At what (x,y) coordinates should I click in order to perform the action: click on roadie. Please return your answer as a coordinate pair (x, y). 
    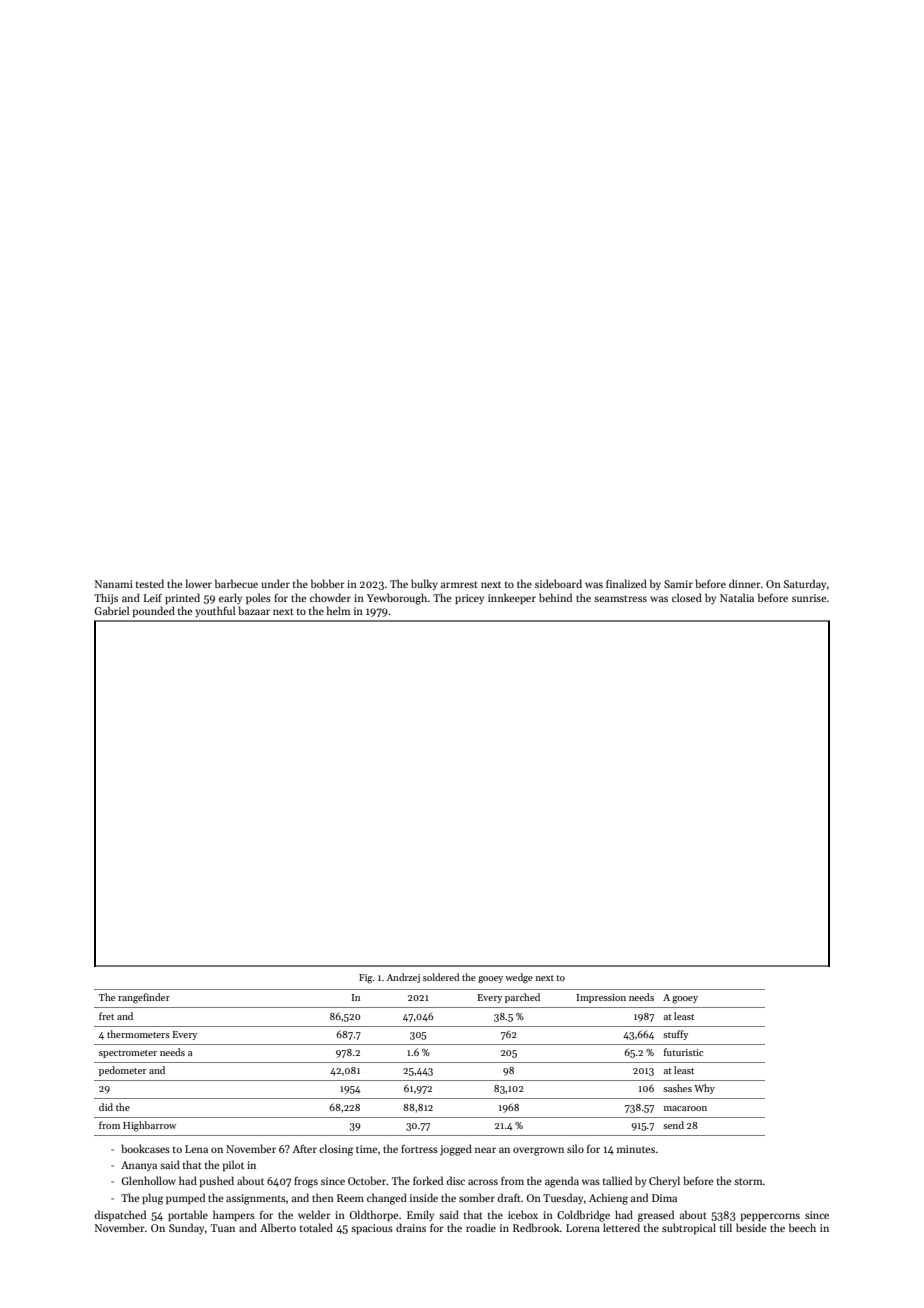
    Looking at the image, I should click on (481, 1227).
